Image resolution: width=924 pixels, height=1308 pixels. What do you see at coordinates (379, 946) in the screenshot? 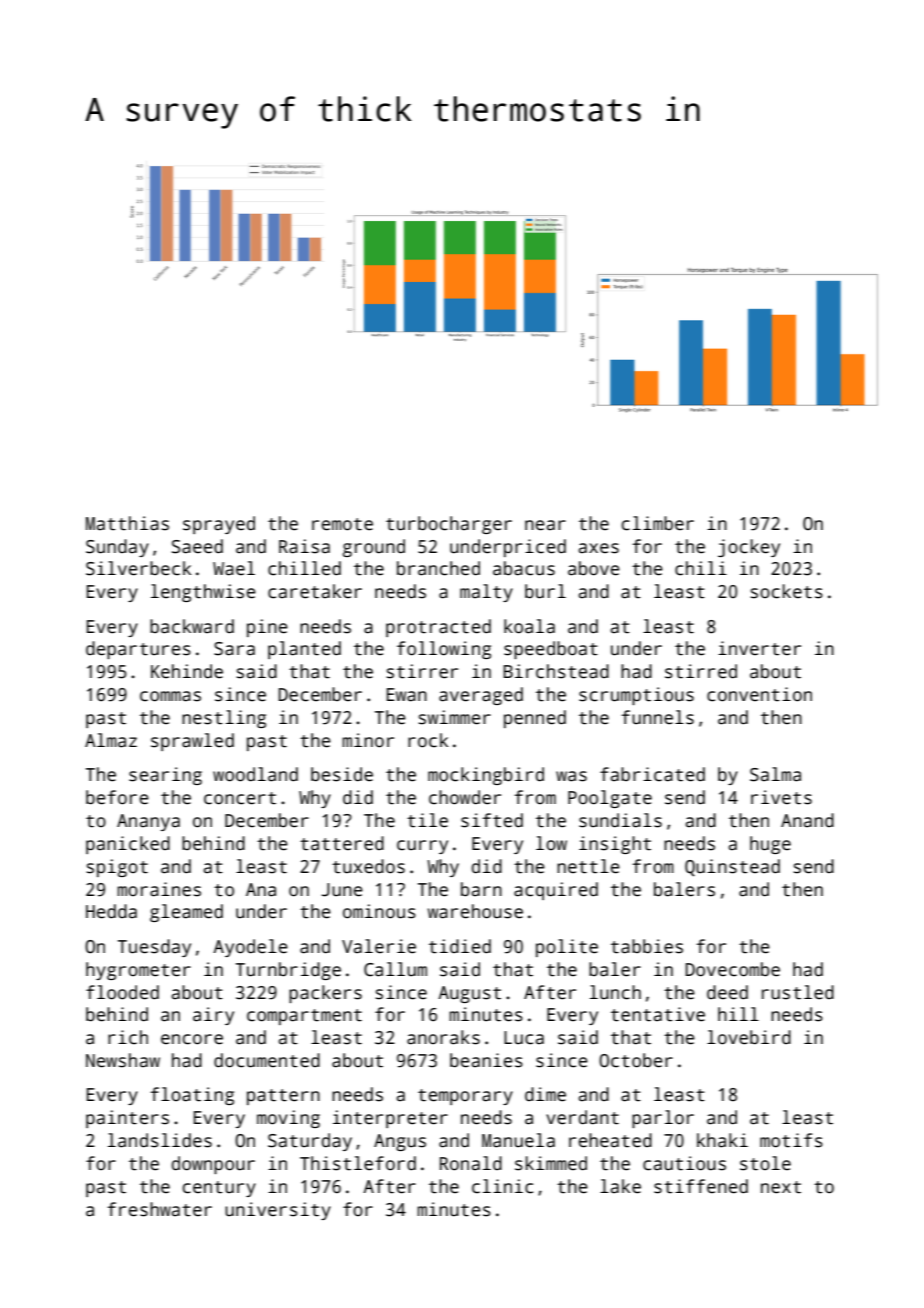
I see `Valerie` at bounding box center [379, 946].
